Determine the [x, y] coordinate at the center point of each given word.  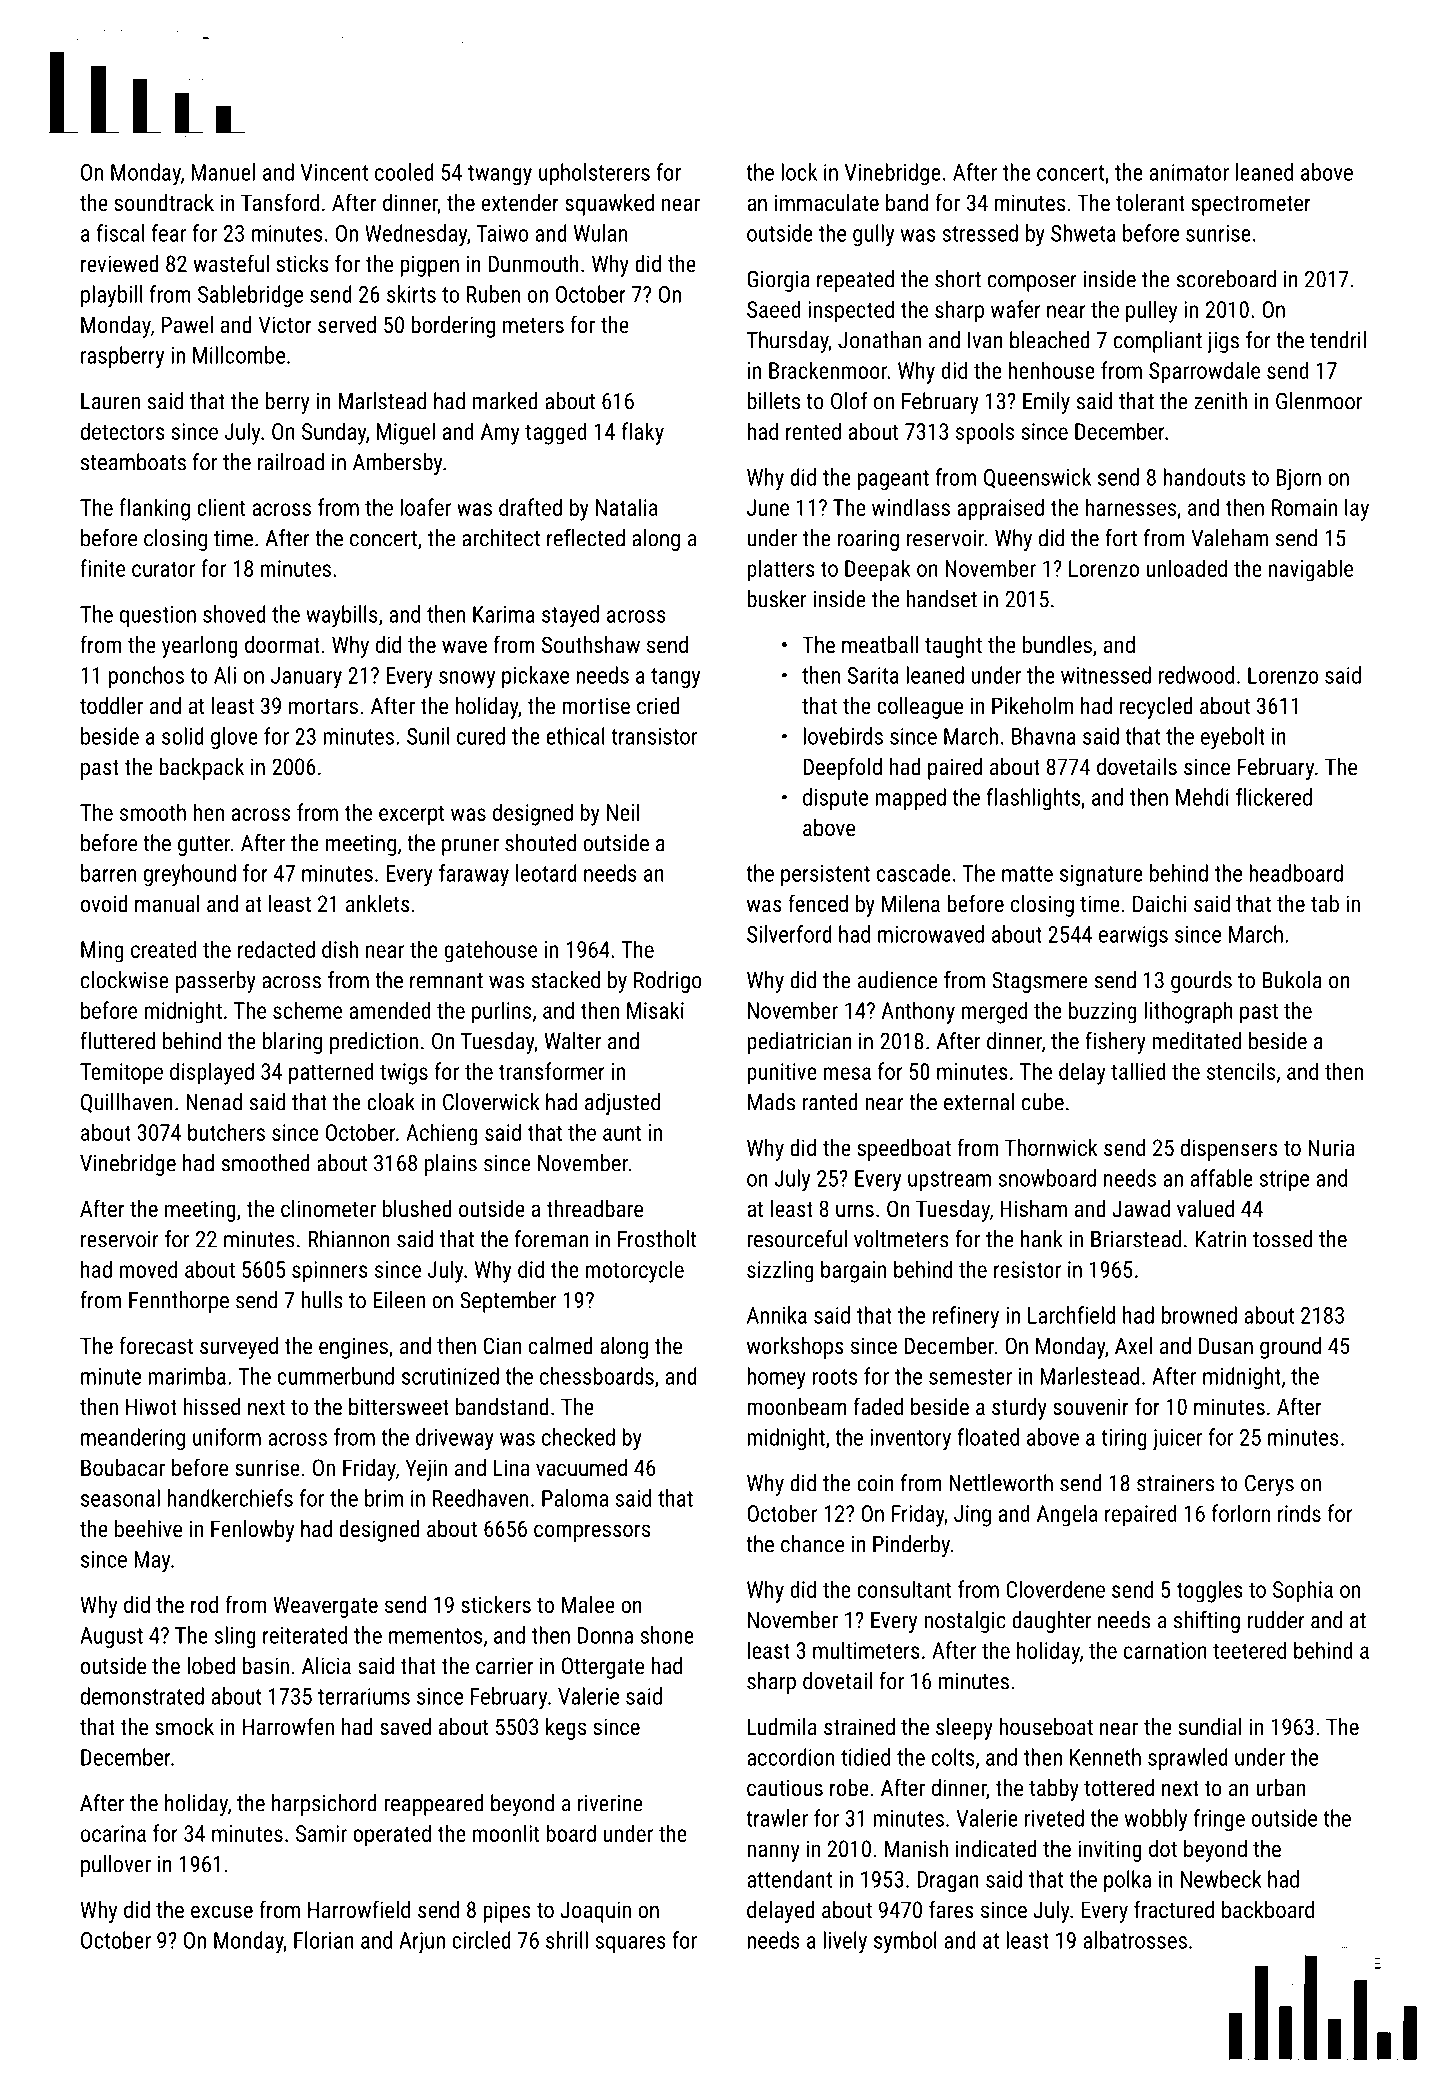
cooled [404, 172]
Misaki [655, 1010]
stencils [1241, 1071]
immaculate [827, 202]
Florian [324, 1940]
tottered [1119, 1787]
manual [167, 903]
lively [845, 1942]
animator [1189, 172]
